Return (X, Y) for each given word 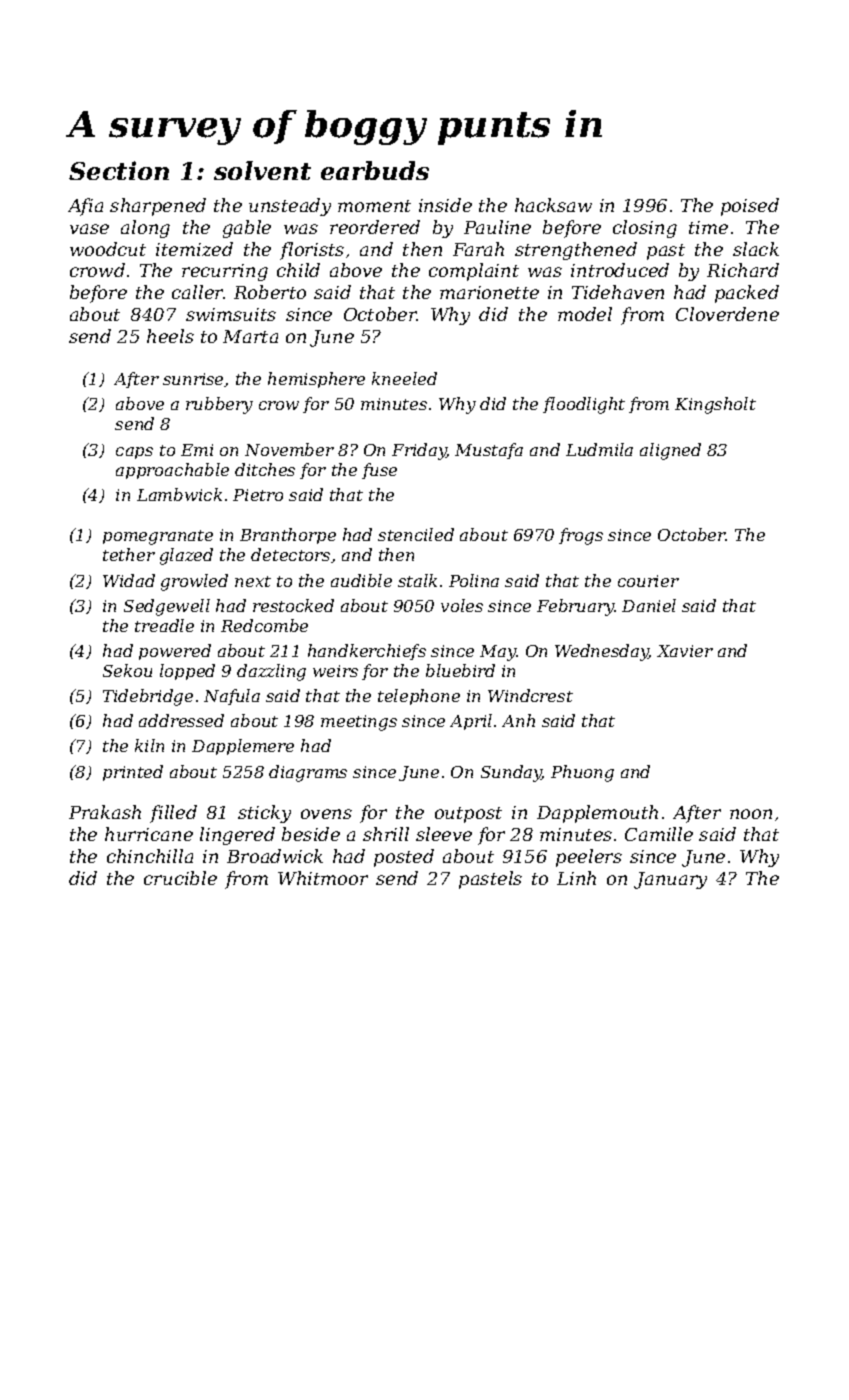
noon (751, 814)
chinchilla (150, 856)
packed (747, 294)
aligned (670, 451)
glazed (186, 556)
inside (445, 205)
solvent (262, 170)
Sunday (511, 773)
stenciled (416, 534)
